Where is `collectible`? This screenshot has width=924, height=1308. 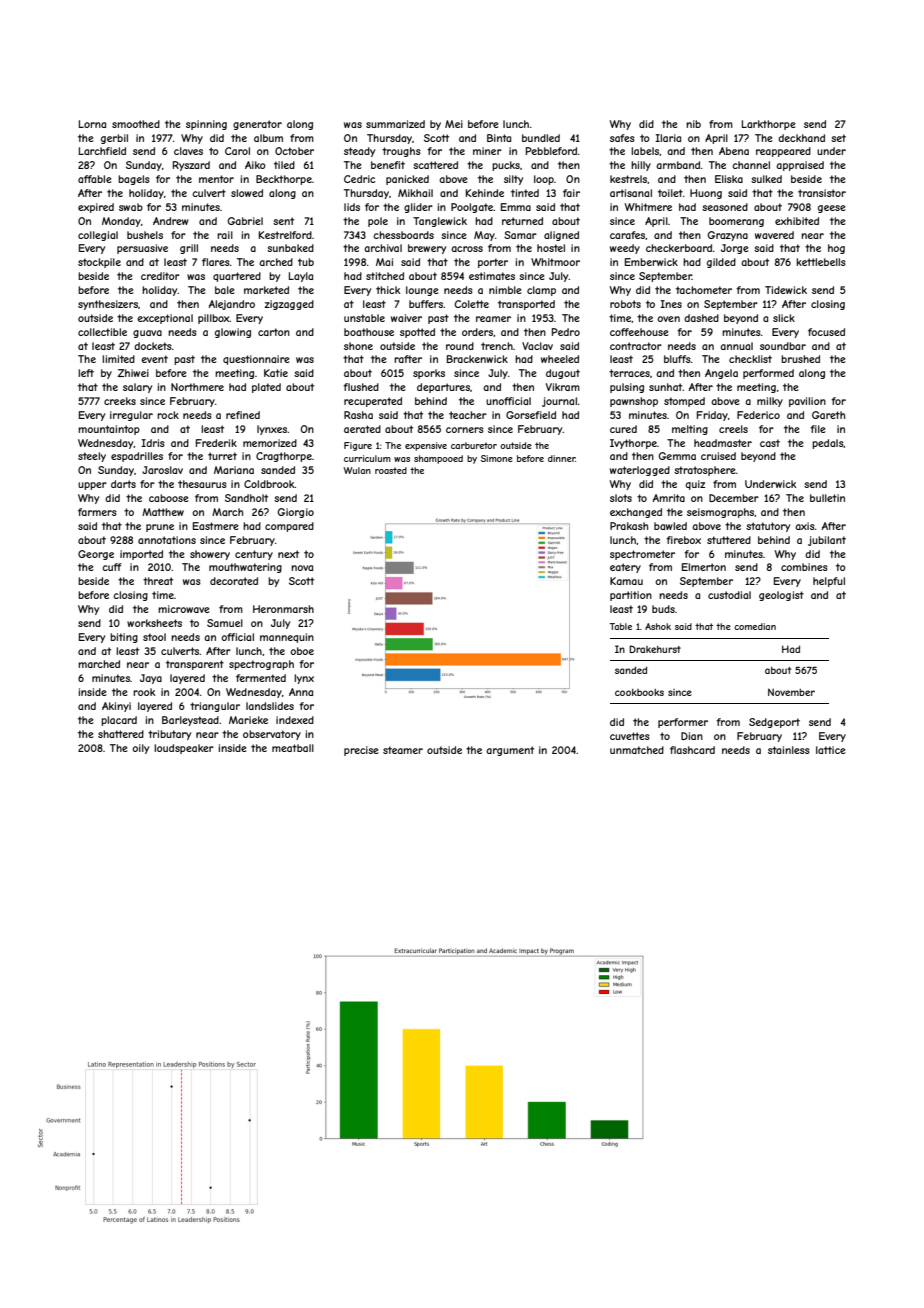 collectible is located at coordinates (102, 332).
